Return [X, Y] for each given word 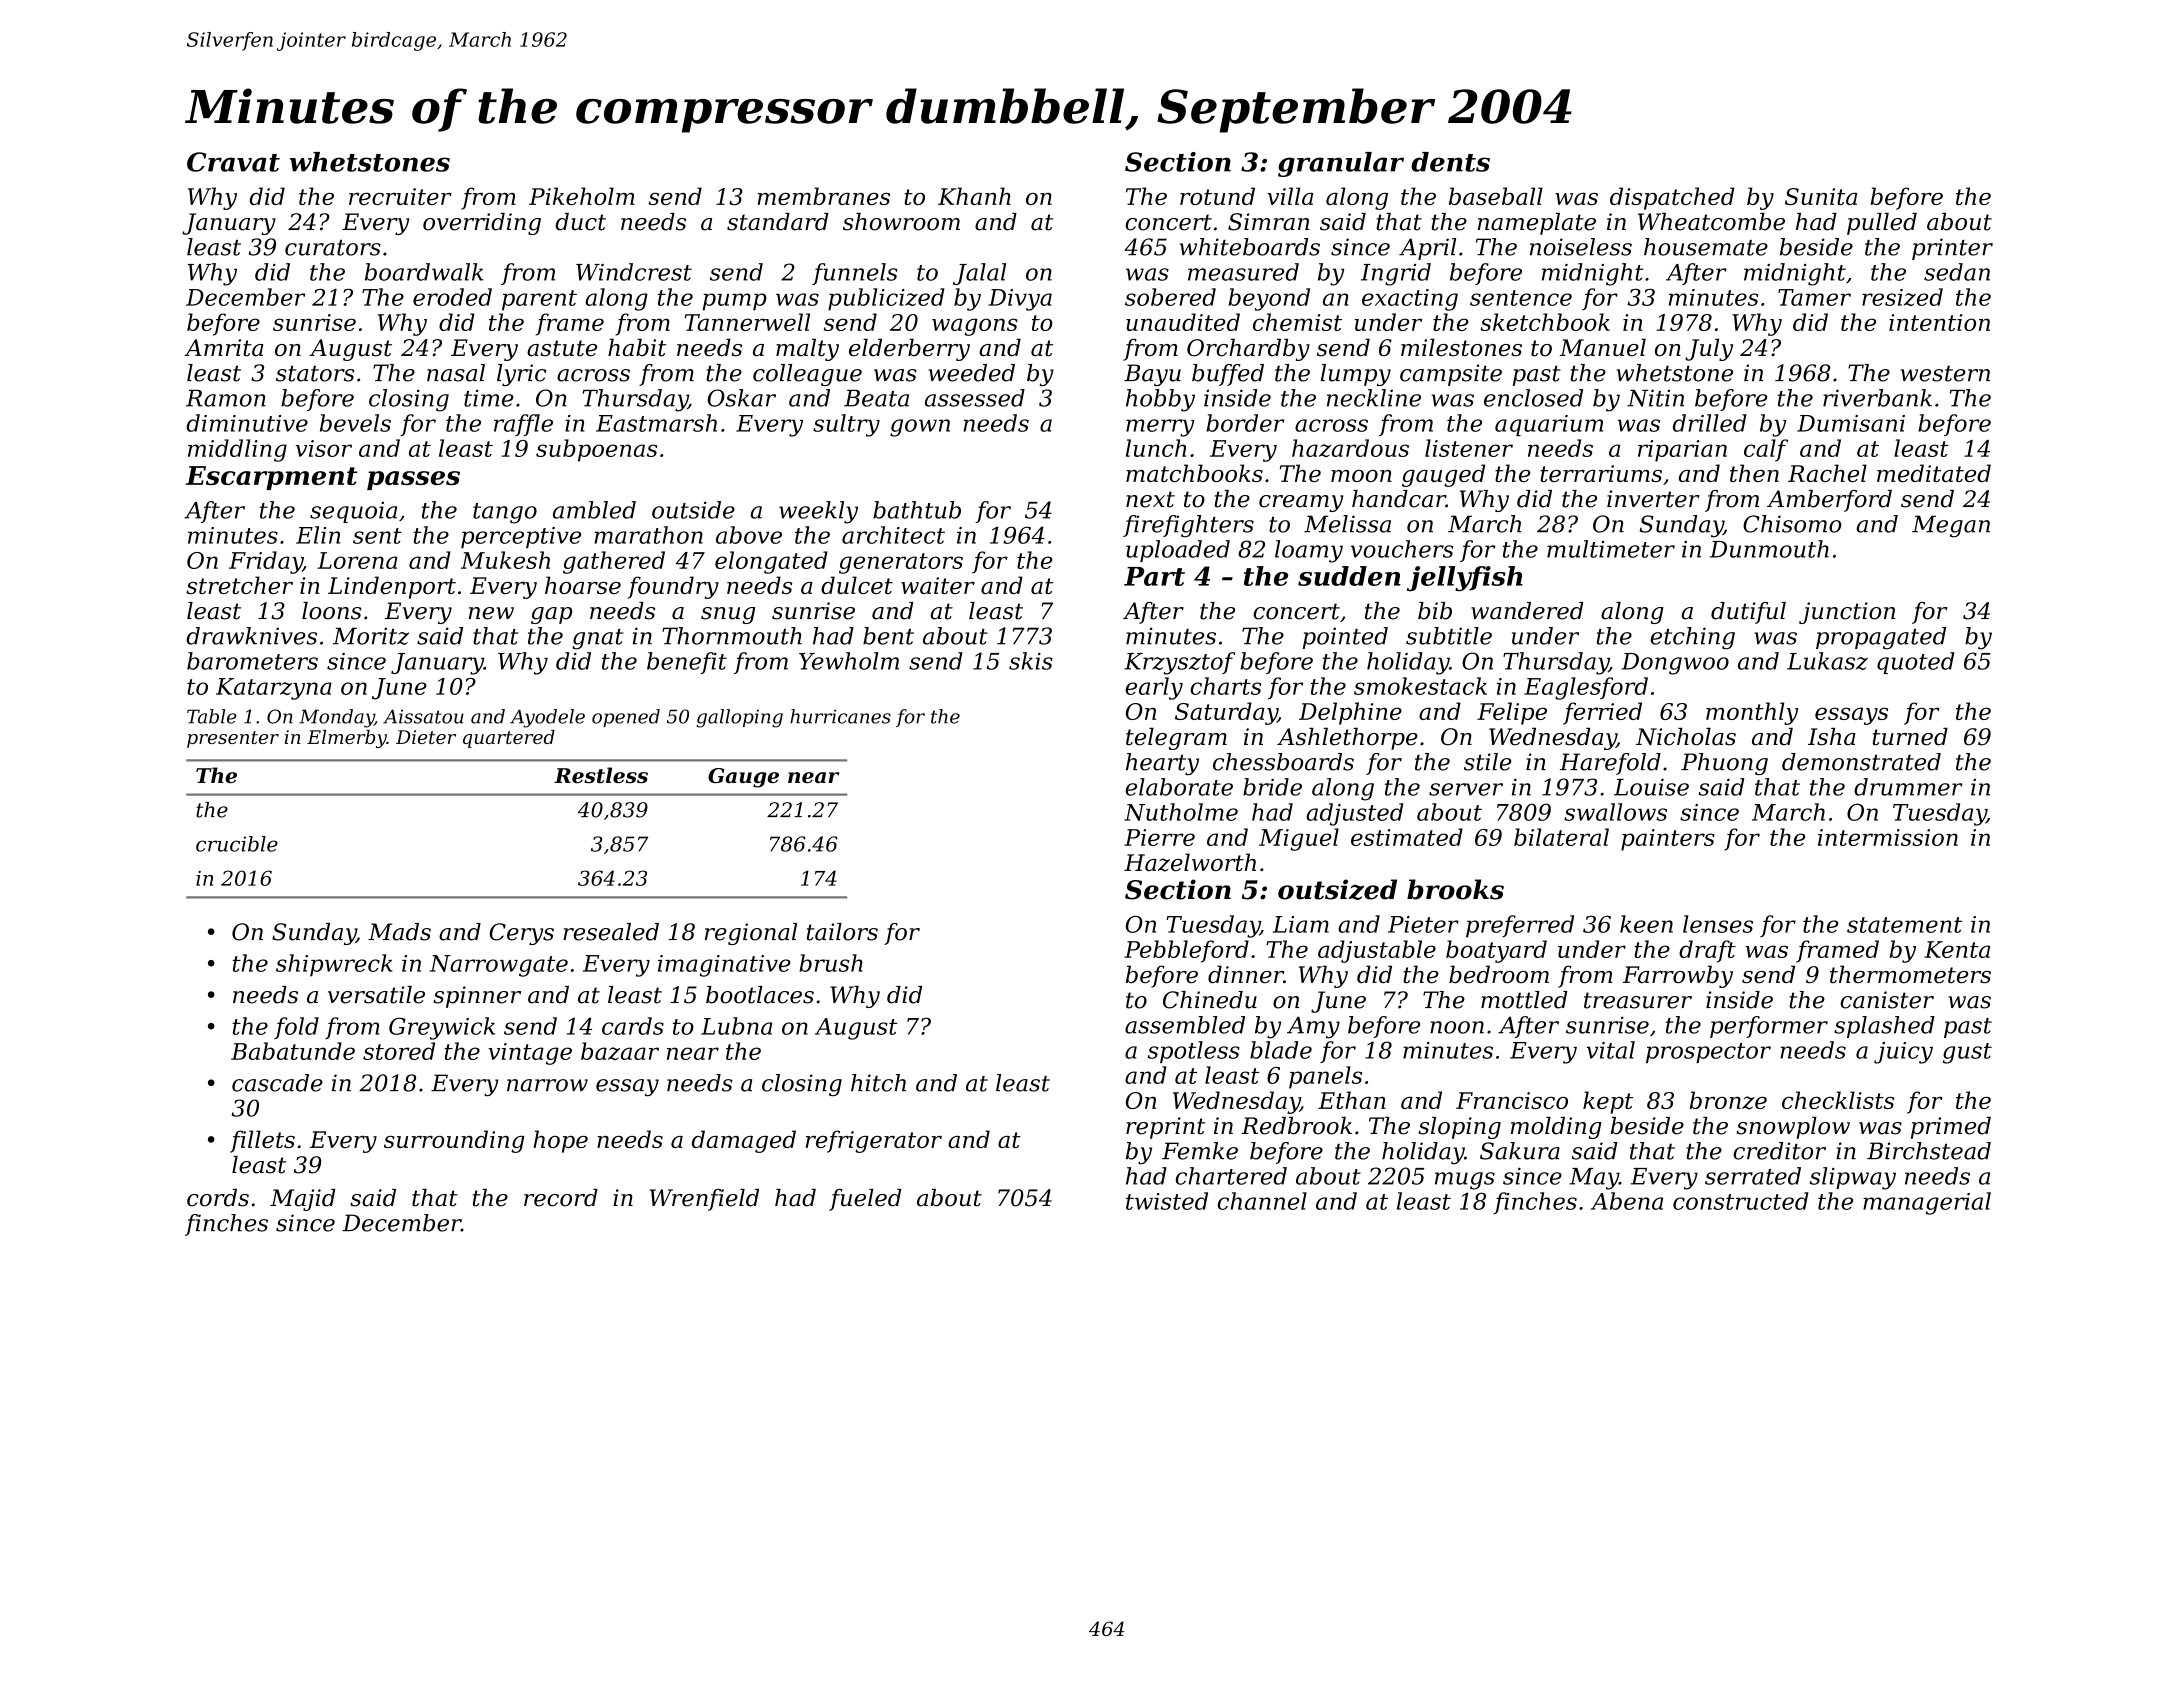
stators [315, 373]
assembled [1185, 1025]
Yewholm [849, 661]
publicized [886, 299]
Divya [1020, 300]
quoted [1915, 663]
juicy [1903, 1053]
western [1945, 373]
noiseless [1581, 247]
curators [333, 248]
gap [551, 615]
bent [888, 636]
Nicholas [1686, 737]
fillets [262, 1141]
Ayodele [547, 718]
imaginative [724, 966]
